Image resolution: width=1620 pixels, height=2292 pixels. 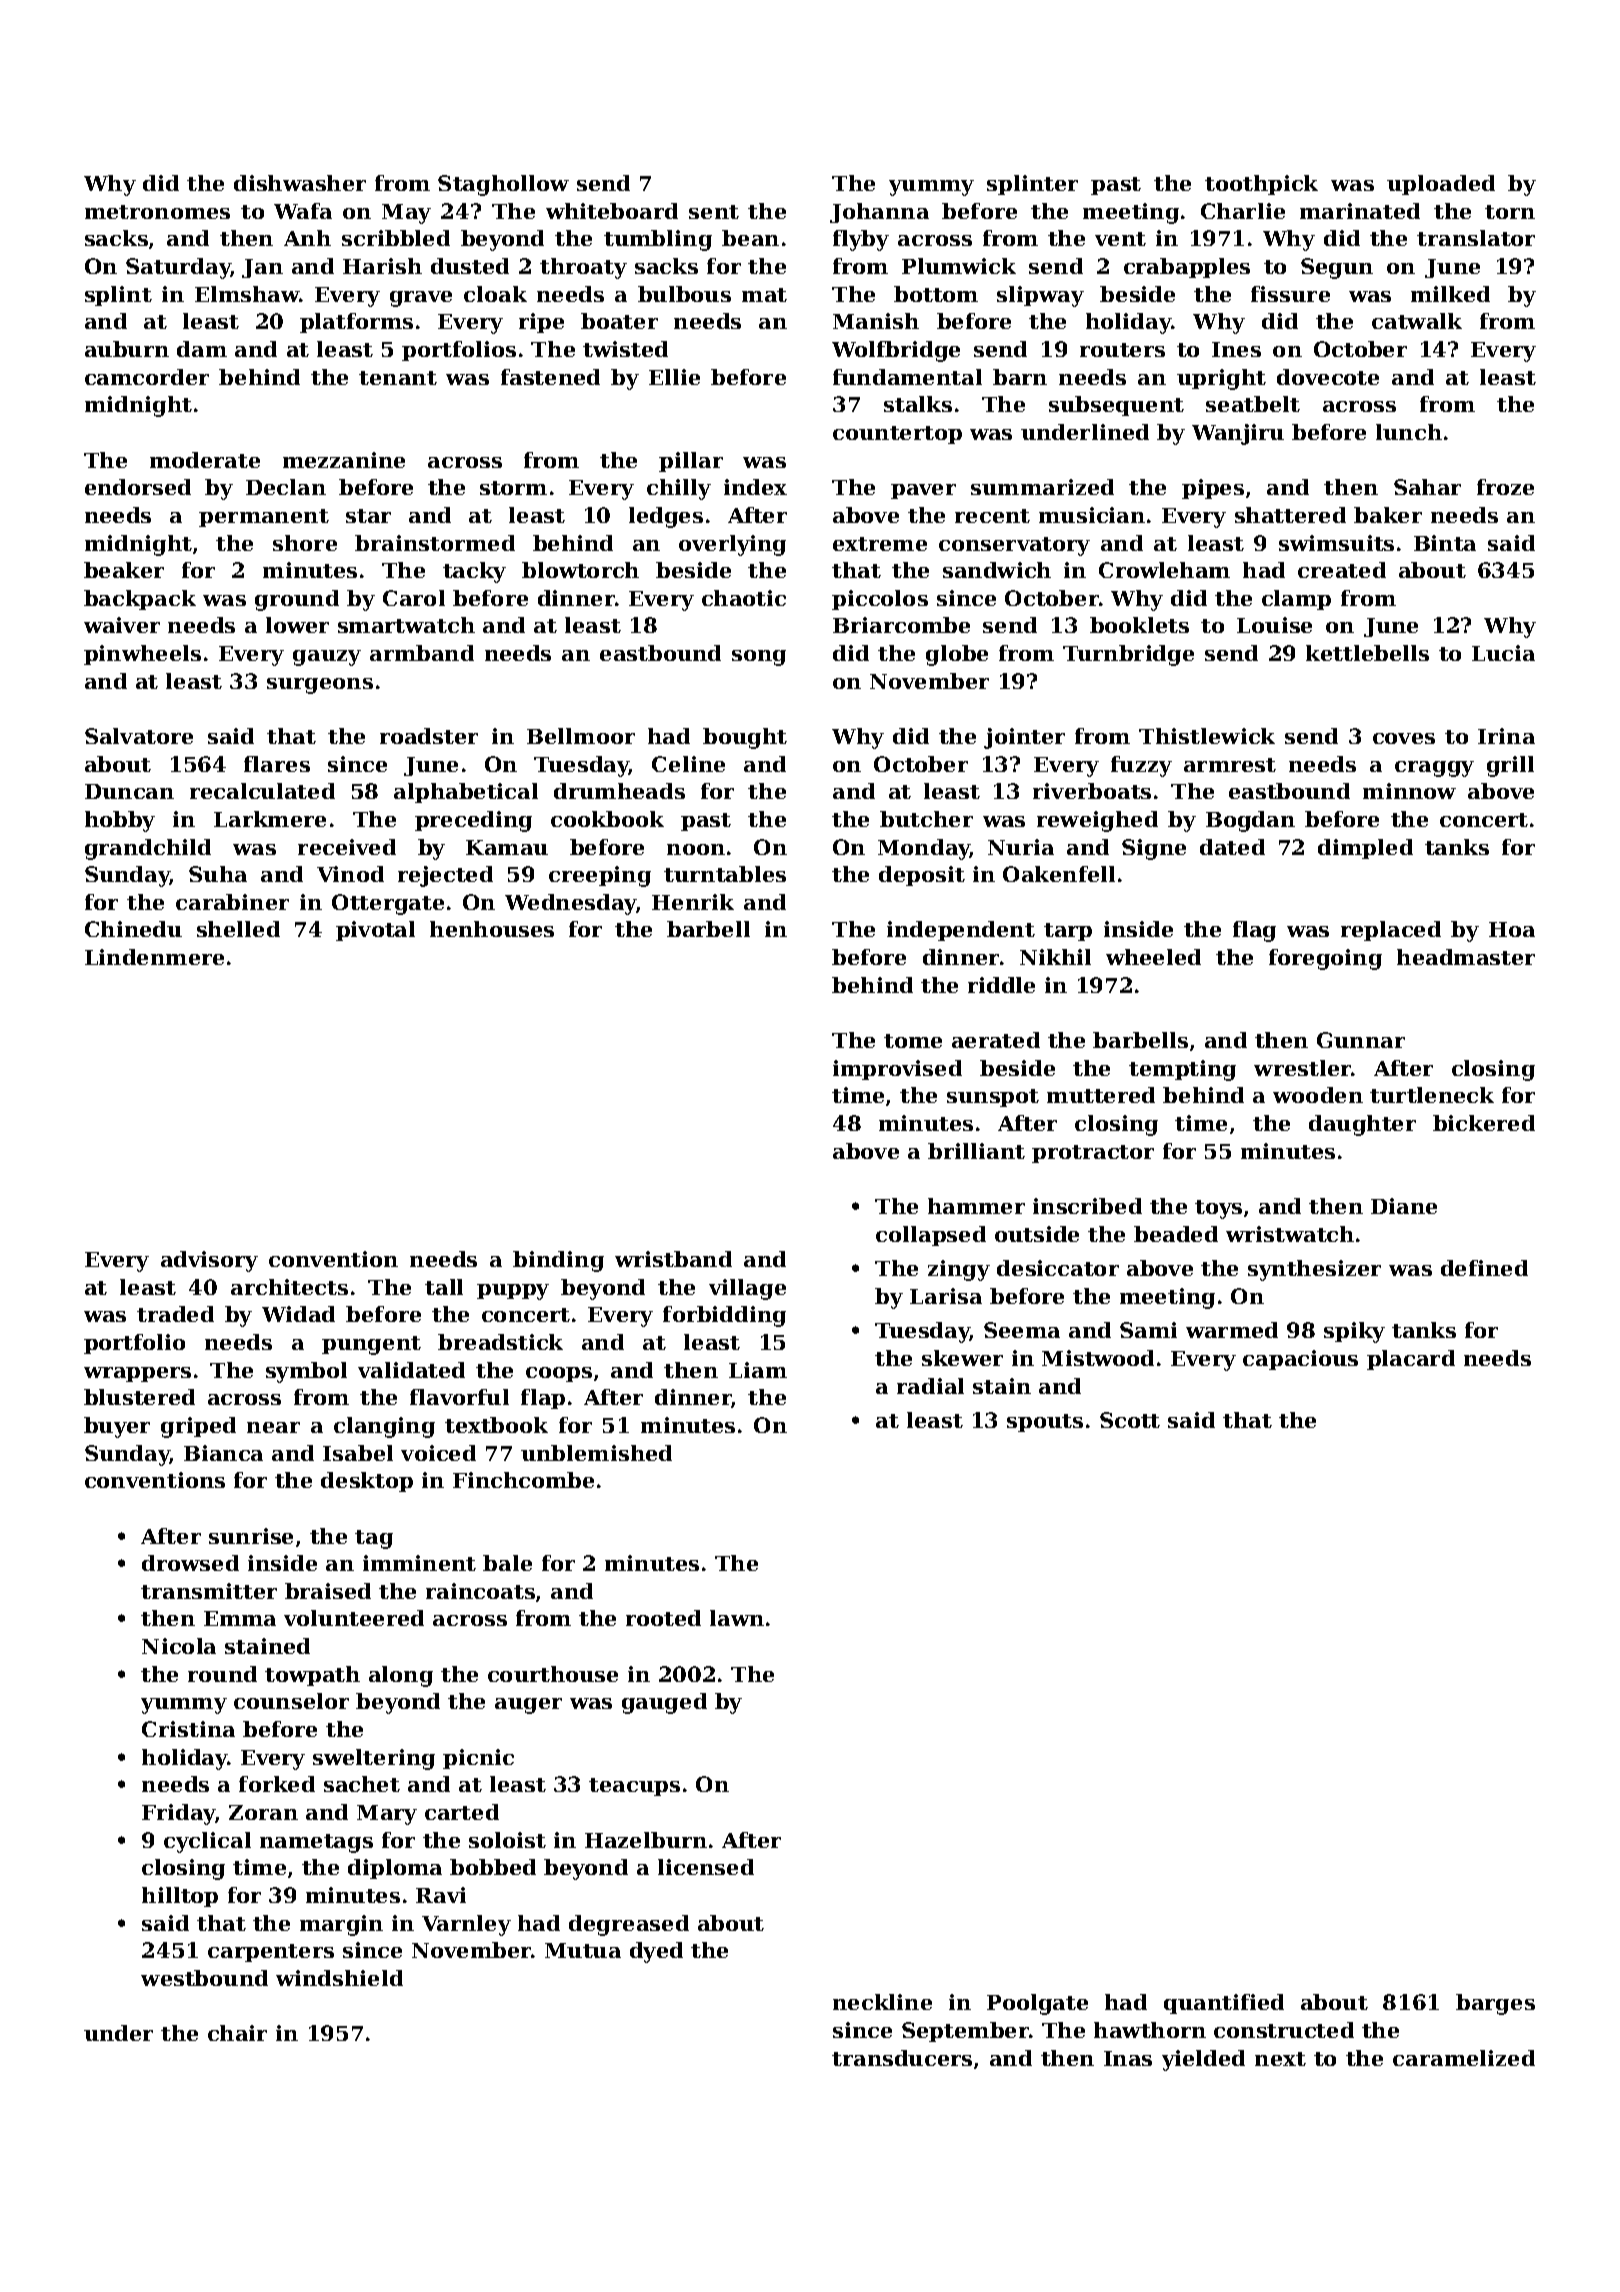 I want to click on transducers, so click(x=902, y=2058).
